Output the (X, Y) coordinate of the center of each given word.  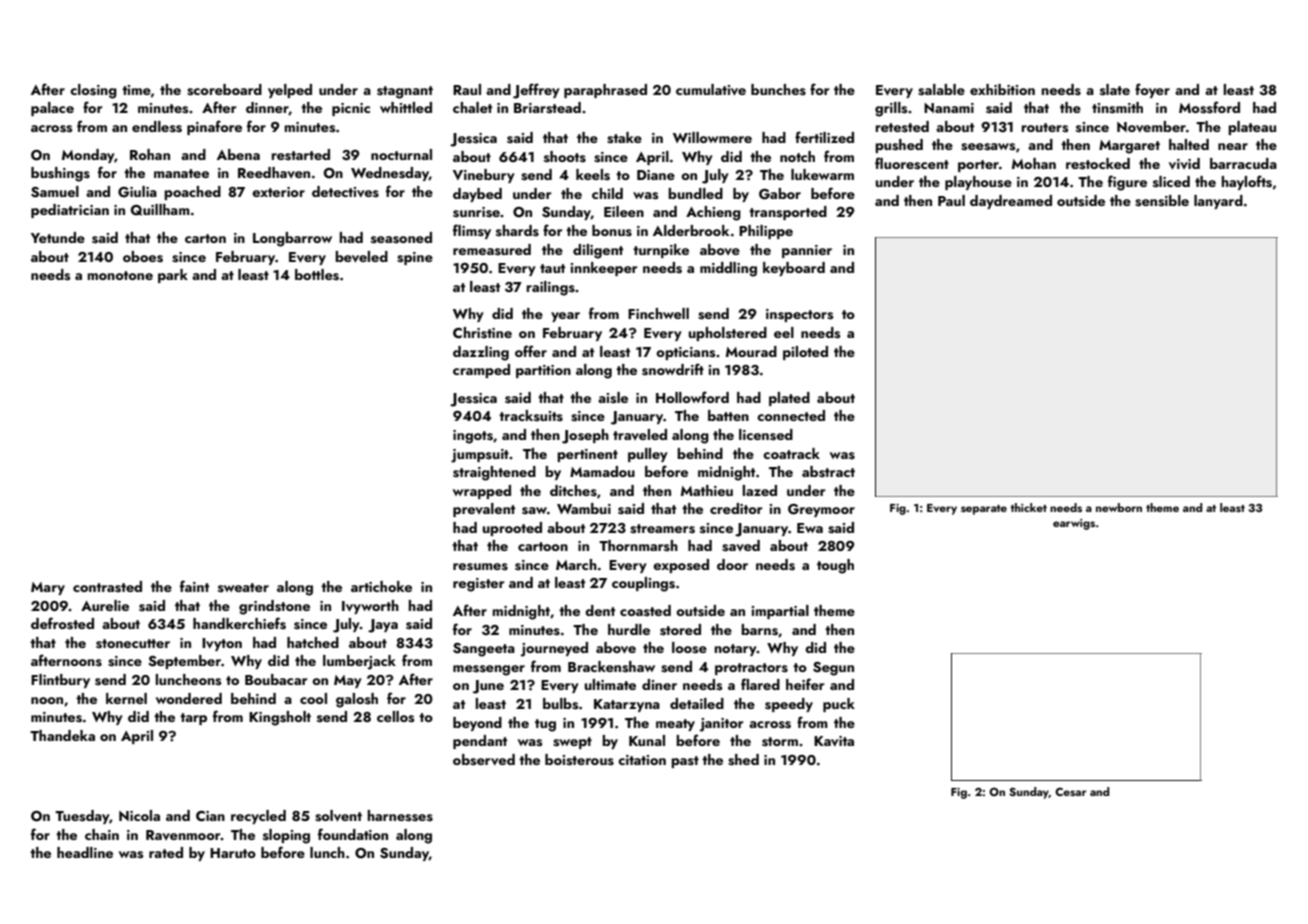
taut (552, 268)
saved (741, 546)
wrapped (482, 492)
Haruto (233, 853)
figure (1127, 183)
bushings (60, 174)
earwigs (1074, 524)
